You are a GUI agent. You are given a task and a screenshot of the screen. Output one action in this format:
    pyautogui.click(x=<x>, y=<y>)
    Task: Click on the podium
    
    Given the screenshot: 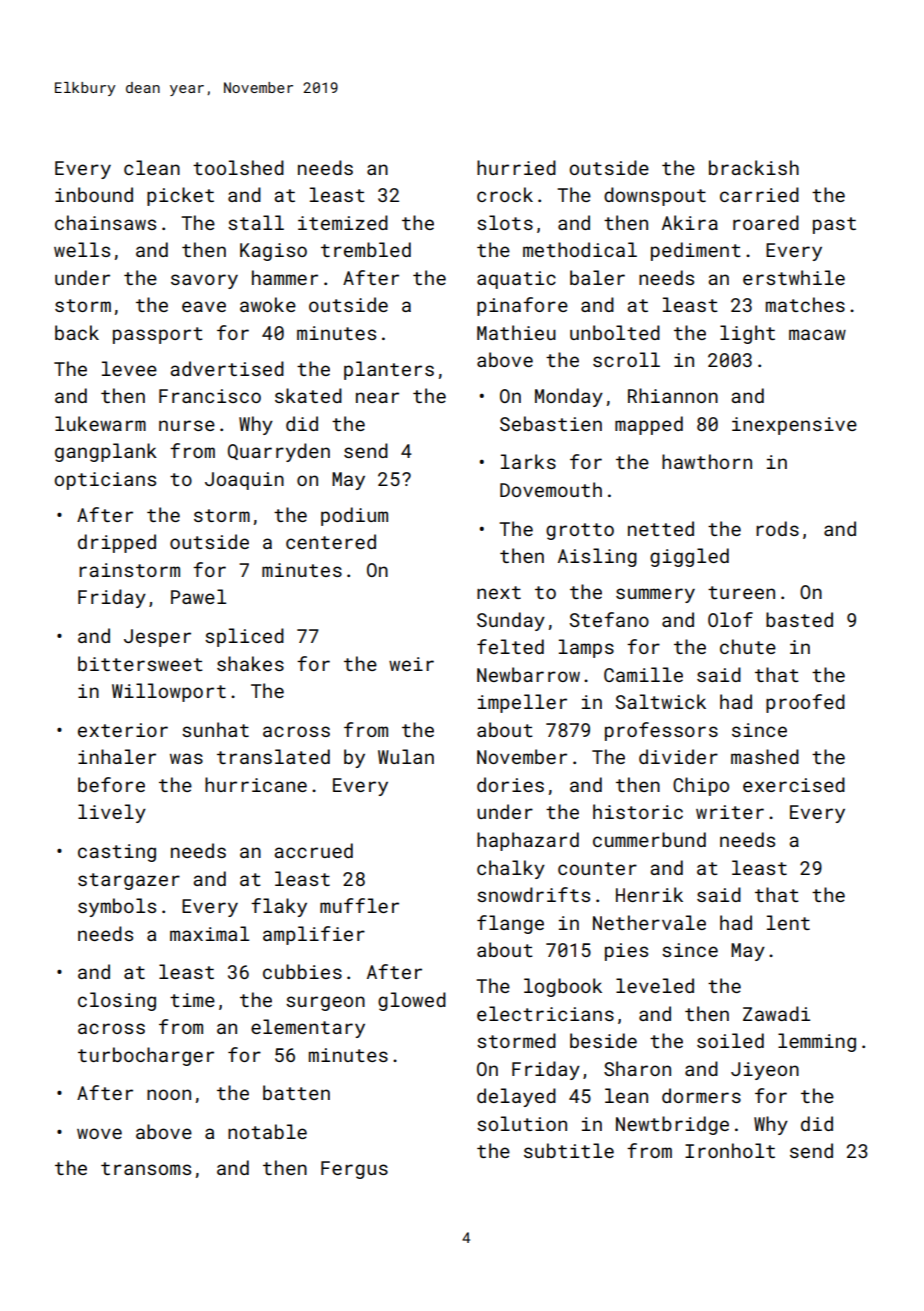 What is the action you would take?
    pyautogui.click(x=354, y=516)
